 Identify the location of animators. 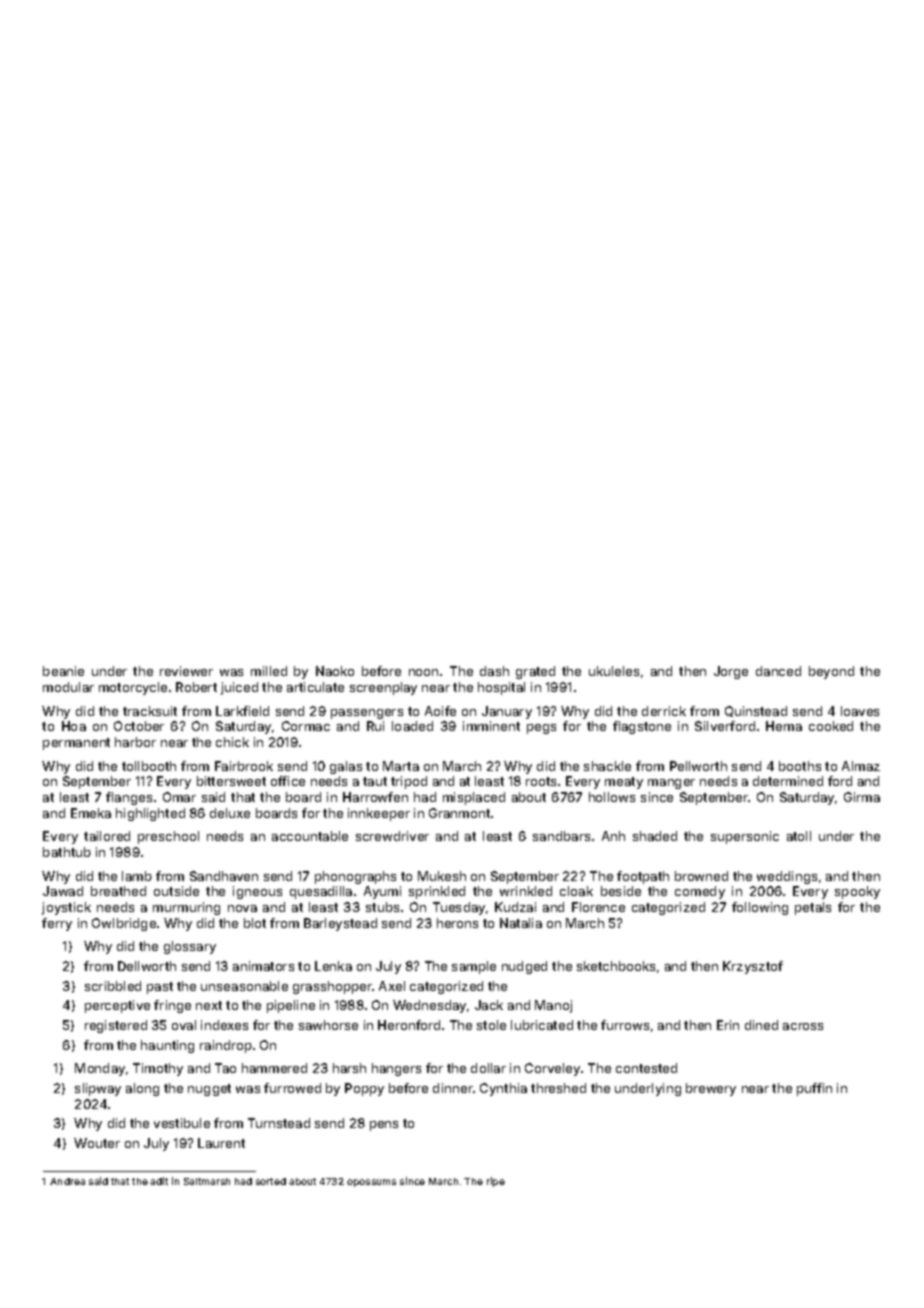
(263, 966).
